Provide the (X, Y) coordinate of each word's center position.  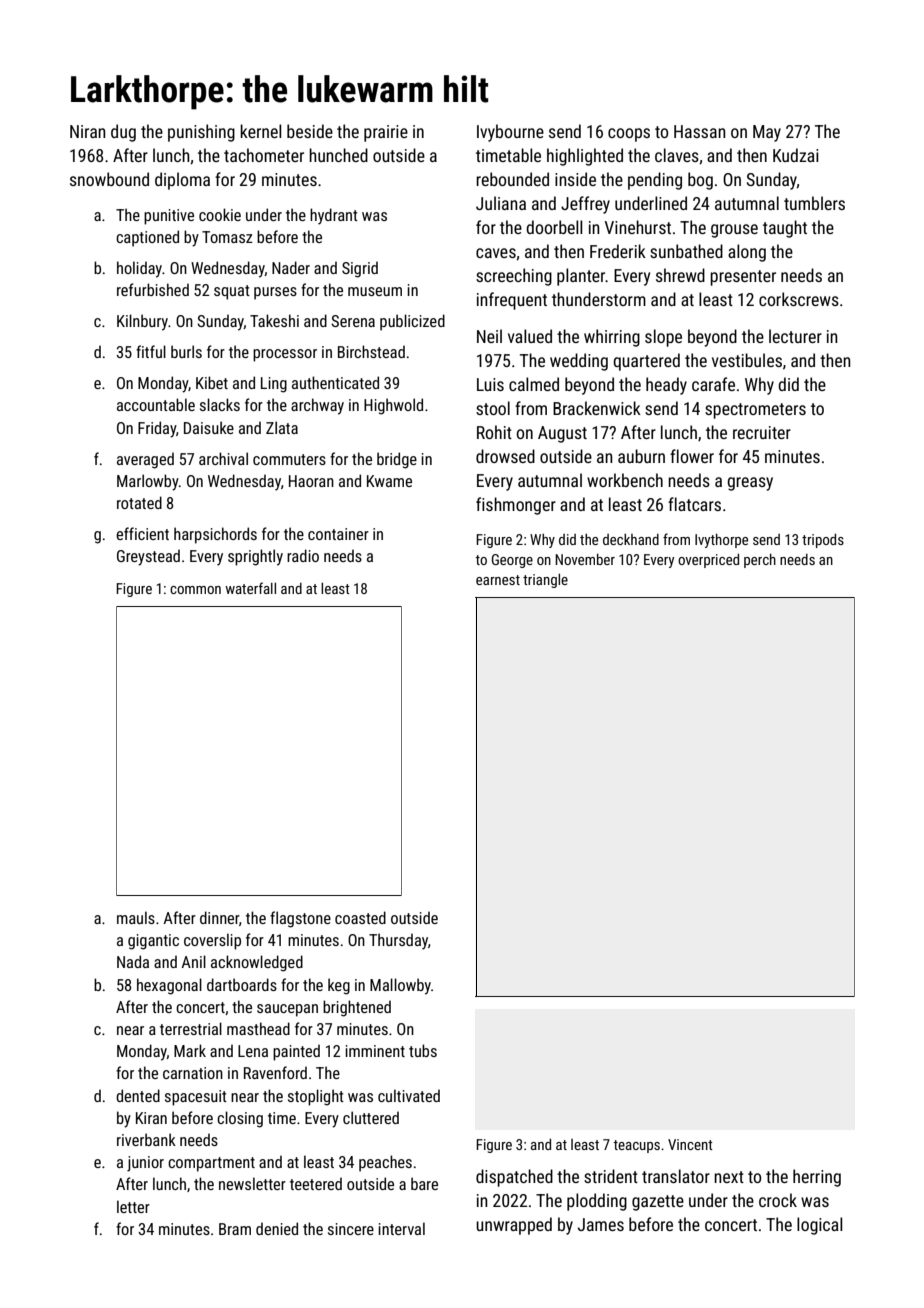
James (601, 1224)
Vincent (690, 1144)
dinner (219, 917)
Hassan (700, 131)
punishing (201, 133)
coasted (360, 917)
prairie (386, 133)
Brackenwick (597, 408)
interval (401, 1228)
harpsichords (215, 535)
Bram (235, 1229)
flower (692, 456)
